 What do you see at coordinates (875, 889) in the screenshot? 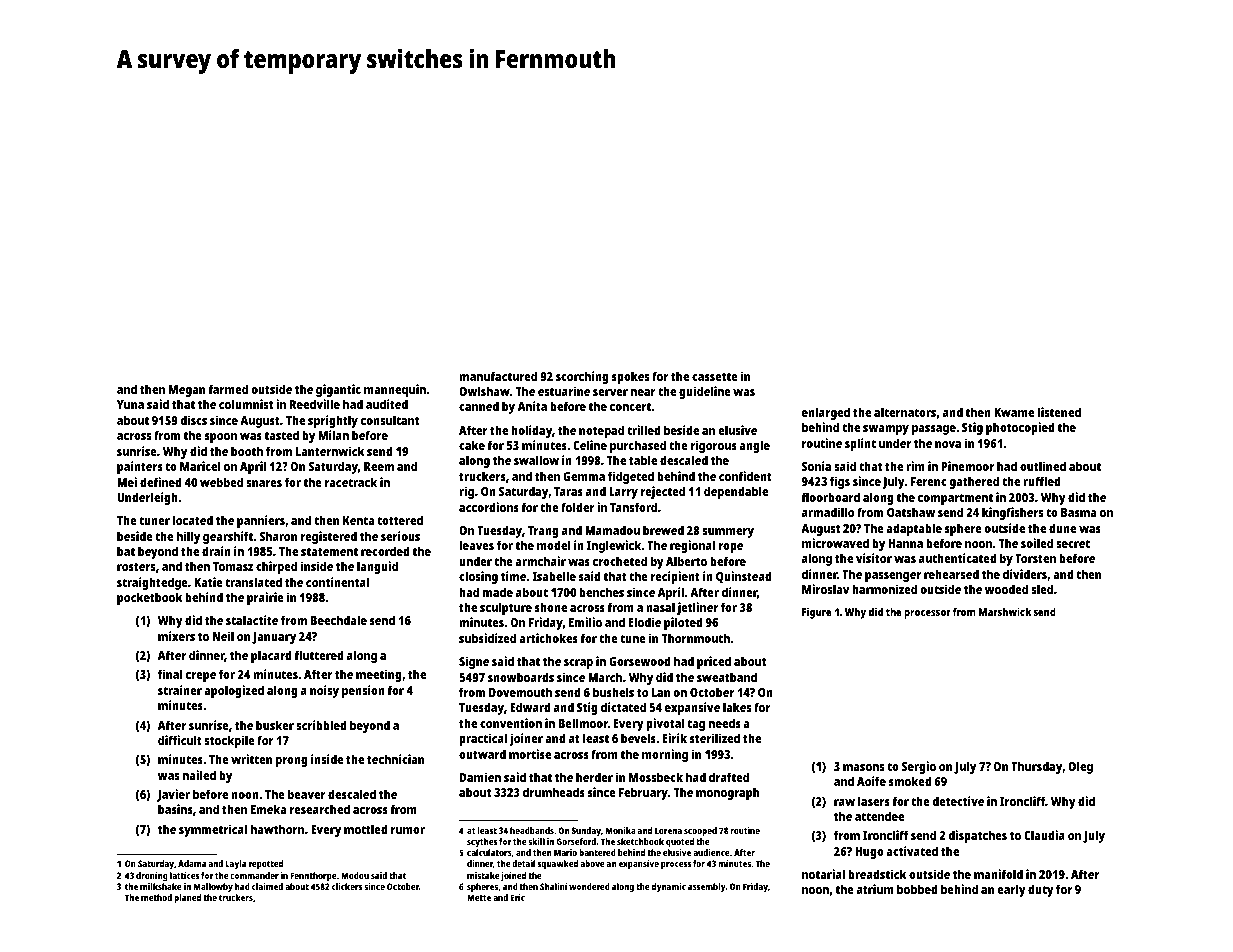
I see `atrium` at bounding box center [875, 889].
